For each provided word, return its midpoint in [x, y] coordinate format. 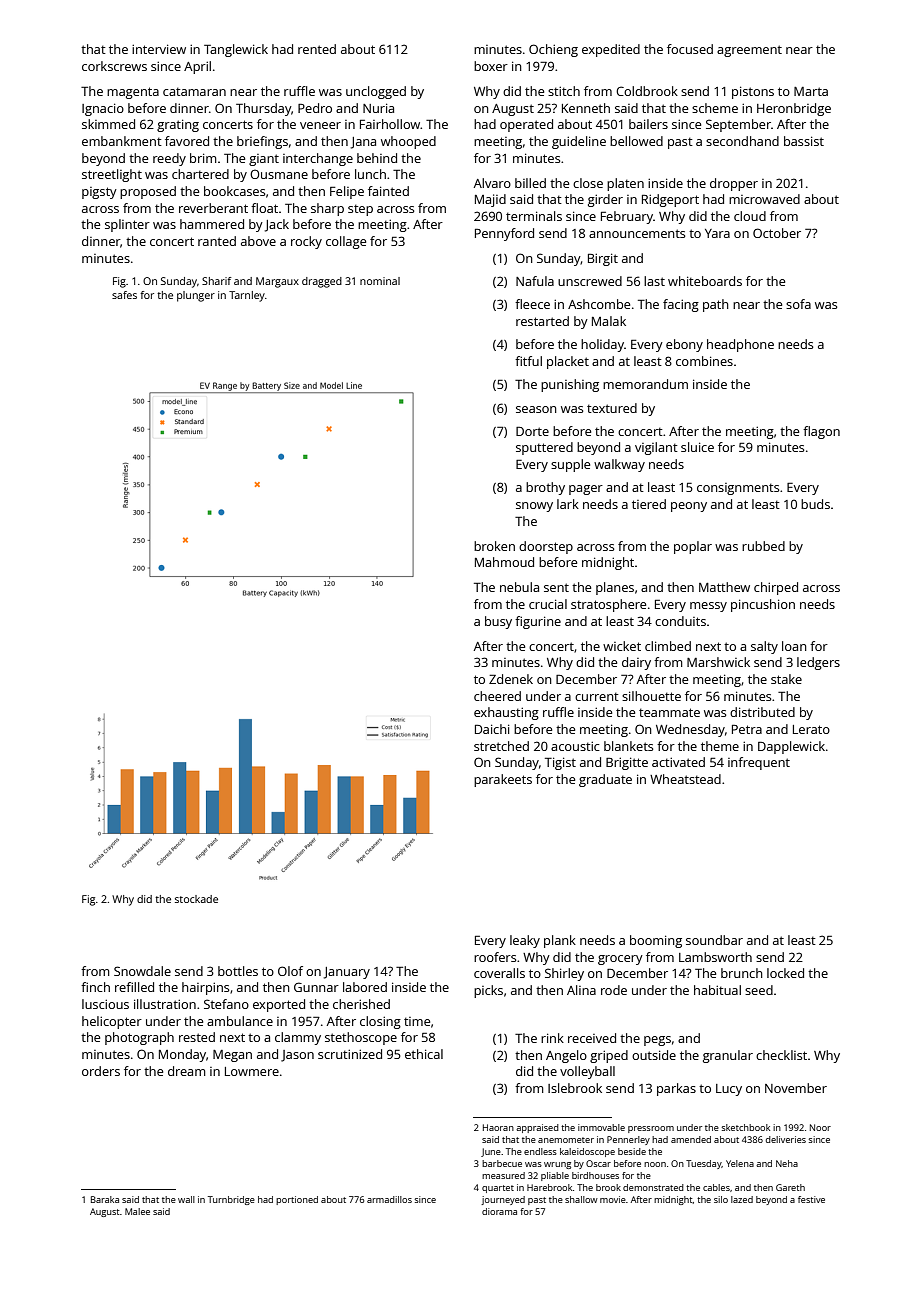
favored [187, 141]
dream [186, 1071]
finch [95, 987]
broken [494, 546]
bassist [804, 141]
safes [124, 295]
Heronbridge [794, 109]
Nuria [378, 108]
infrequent [759, 763]
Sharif [216, 281]
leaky [525, 941]
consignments [738, 489]
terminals [534, 216]
